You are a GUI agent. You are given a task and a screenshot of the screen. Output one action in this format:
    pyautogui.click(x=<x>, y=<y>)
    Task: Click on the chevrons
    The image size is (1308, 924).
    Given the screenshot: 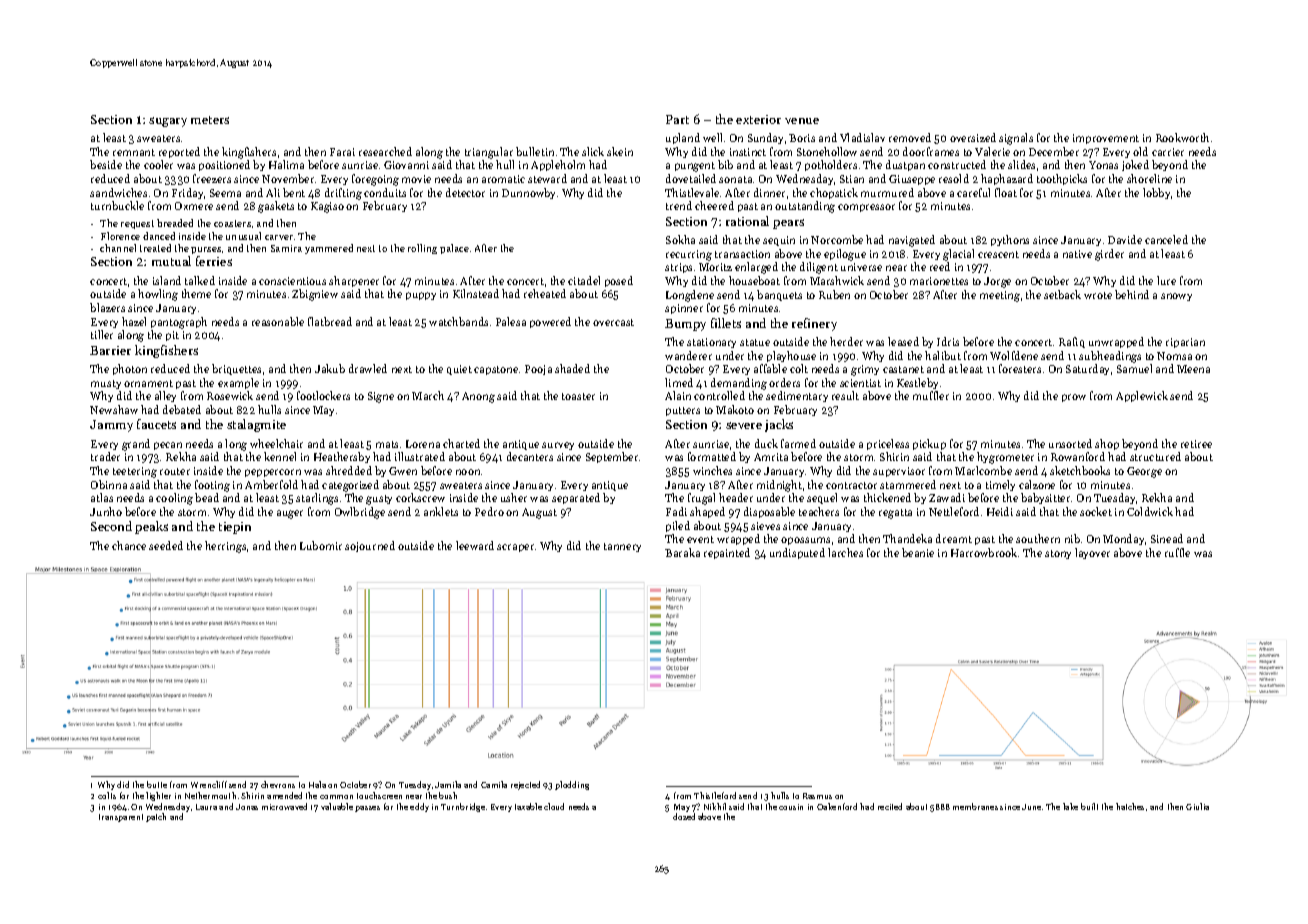 What is the action you would take?
    pyautogui.click(x=278, y=784)
